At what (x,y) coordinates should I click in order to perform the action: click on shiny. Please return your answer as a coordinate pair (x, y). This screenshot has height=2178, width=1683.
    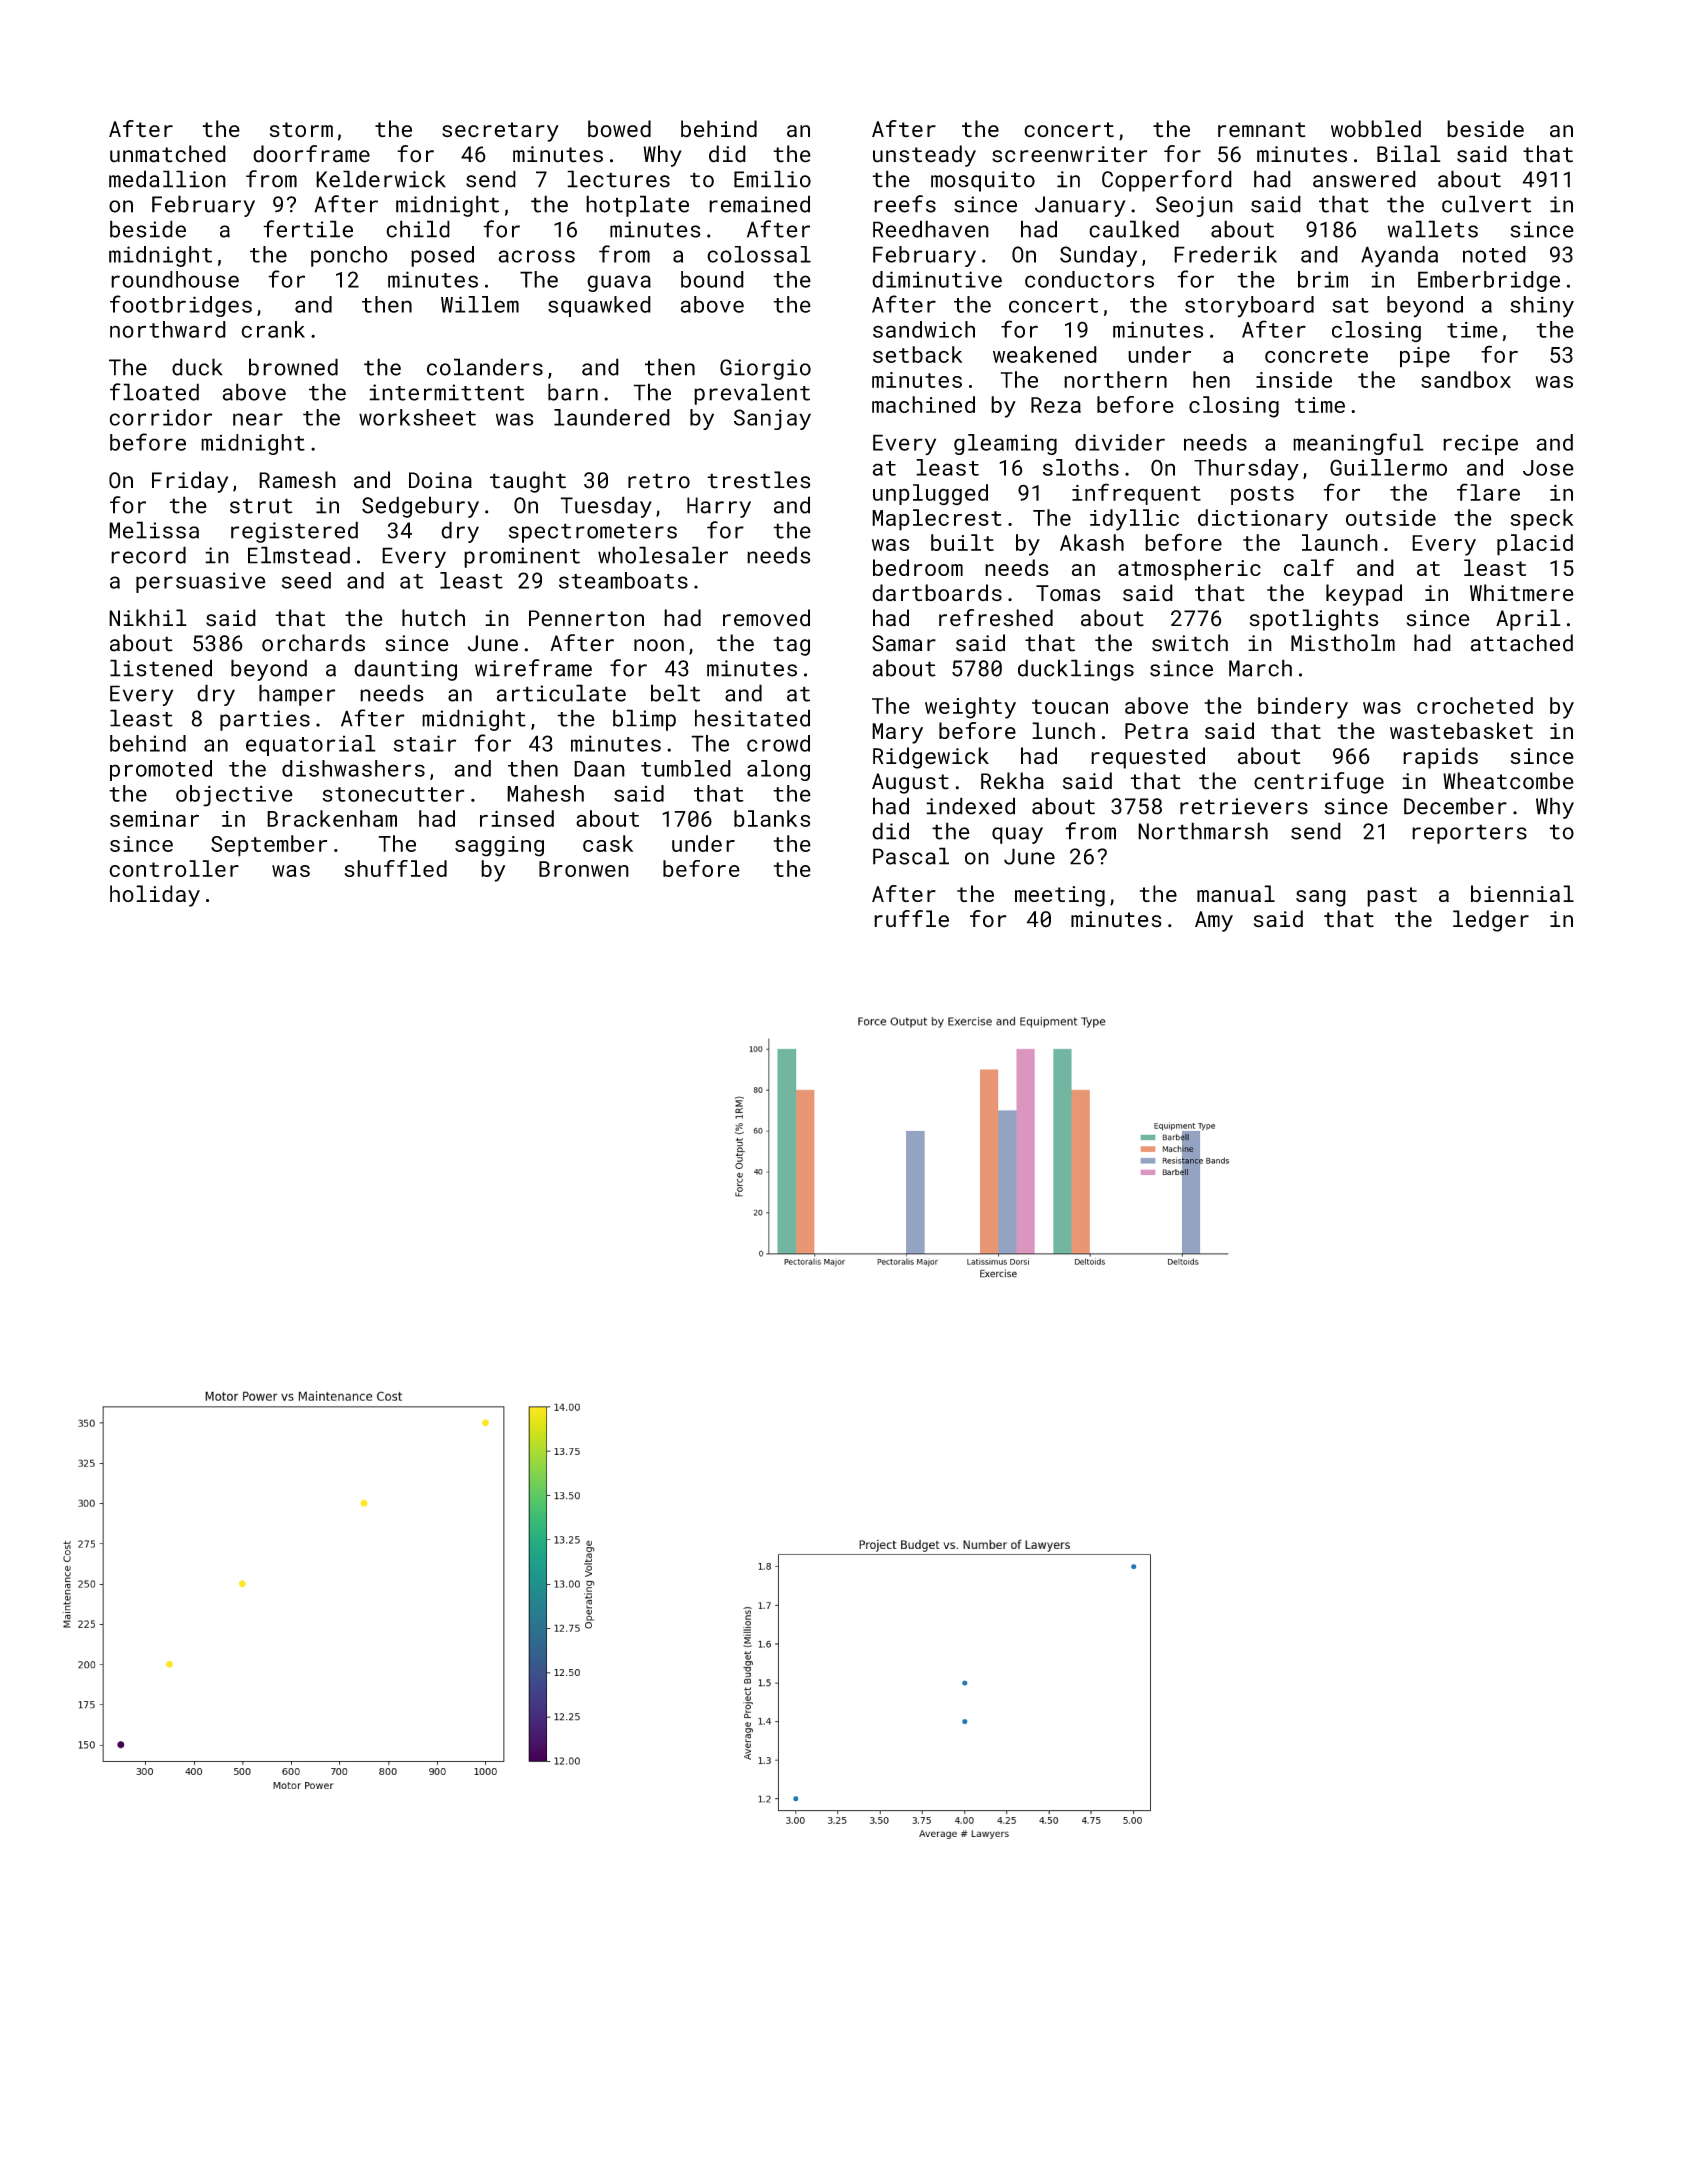
    Looking at the image, I should click on (1542, 307).
